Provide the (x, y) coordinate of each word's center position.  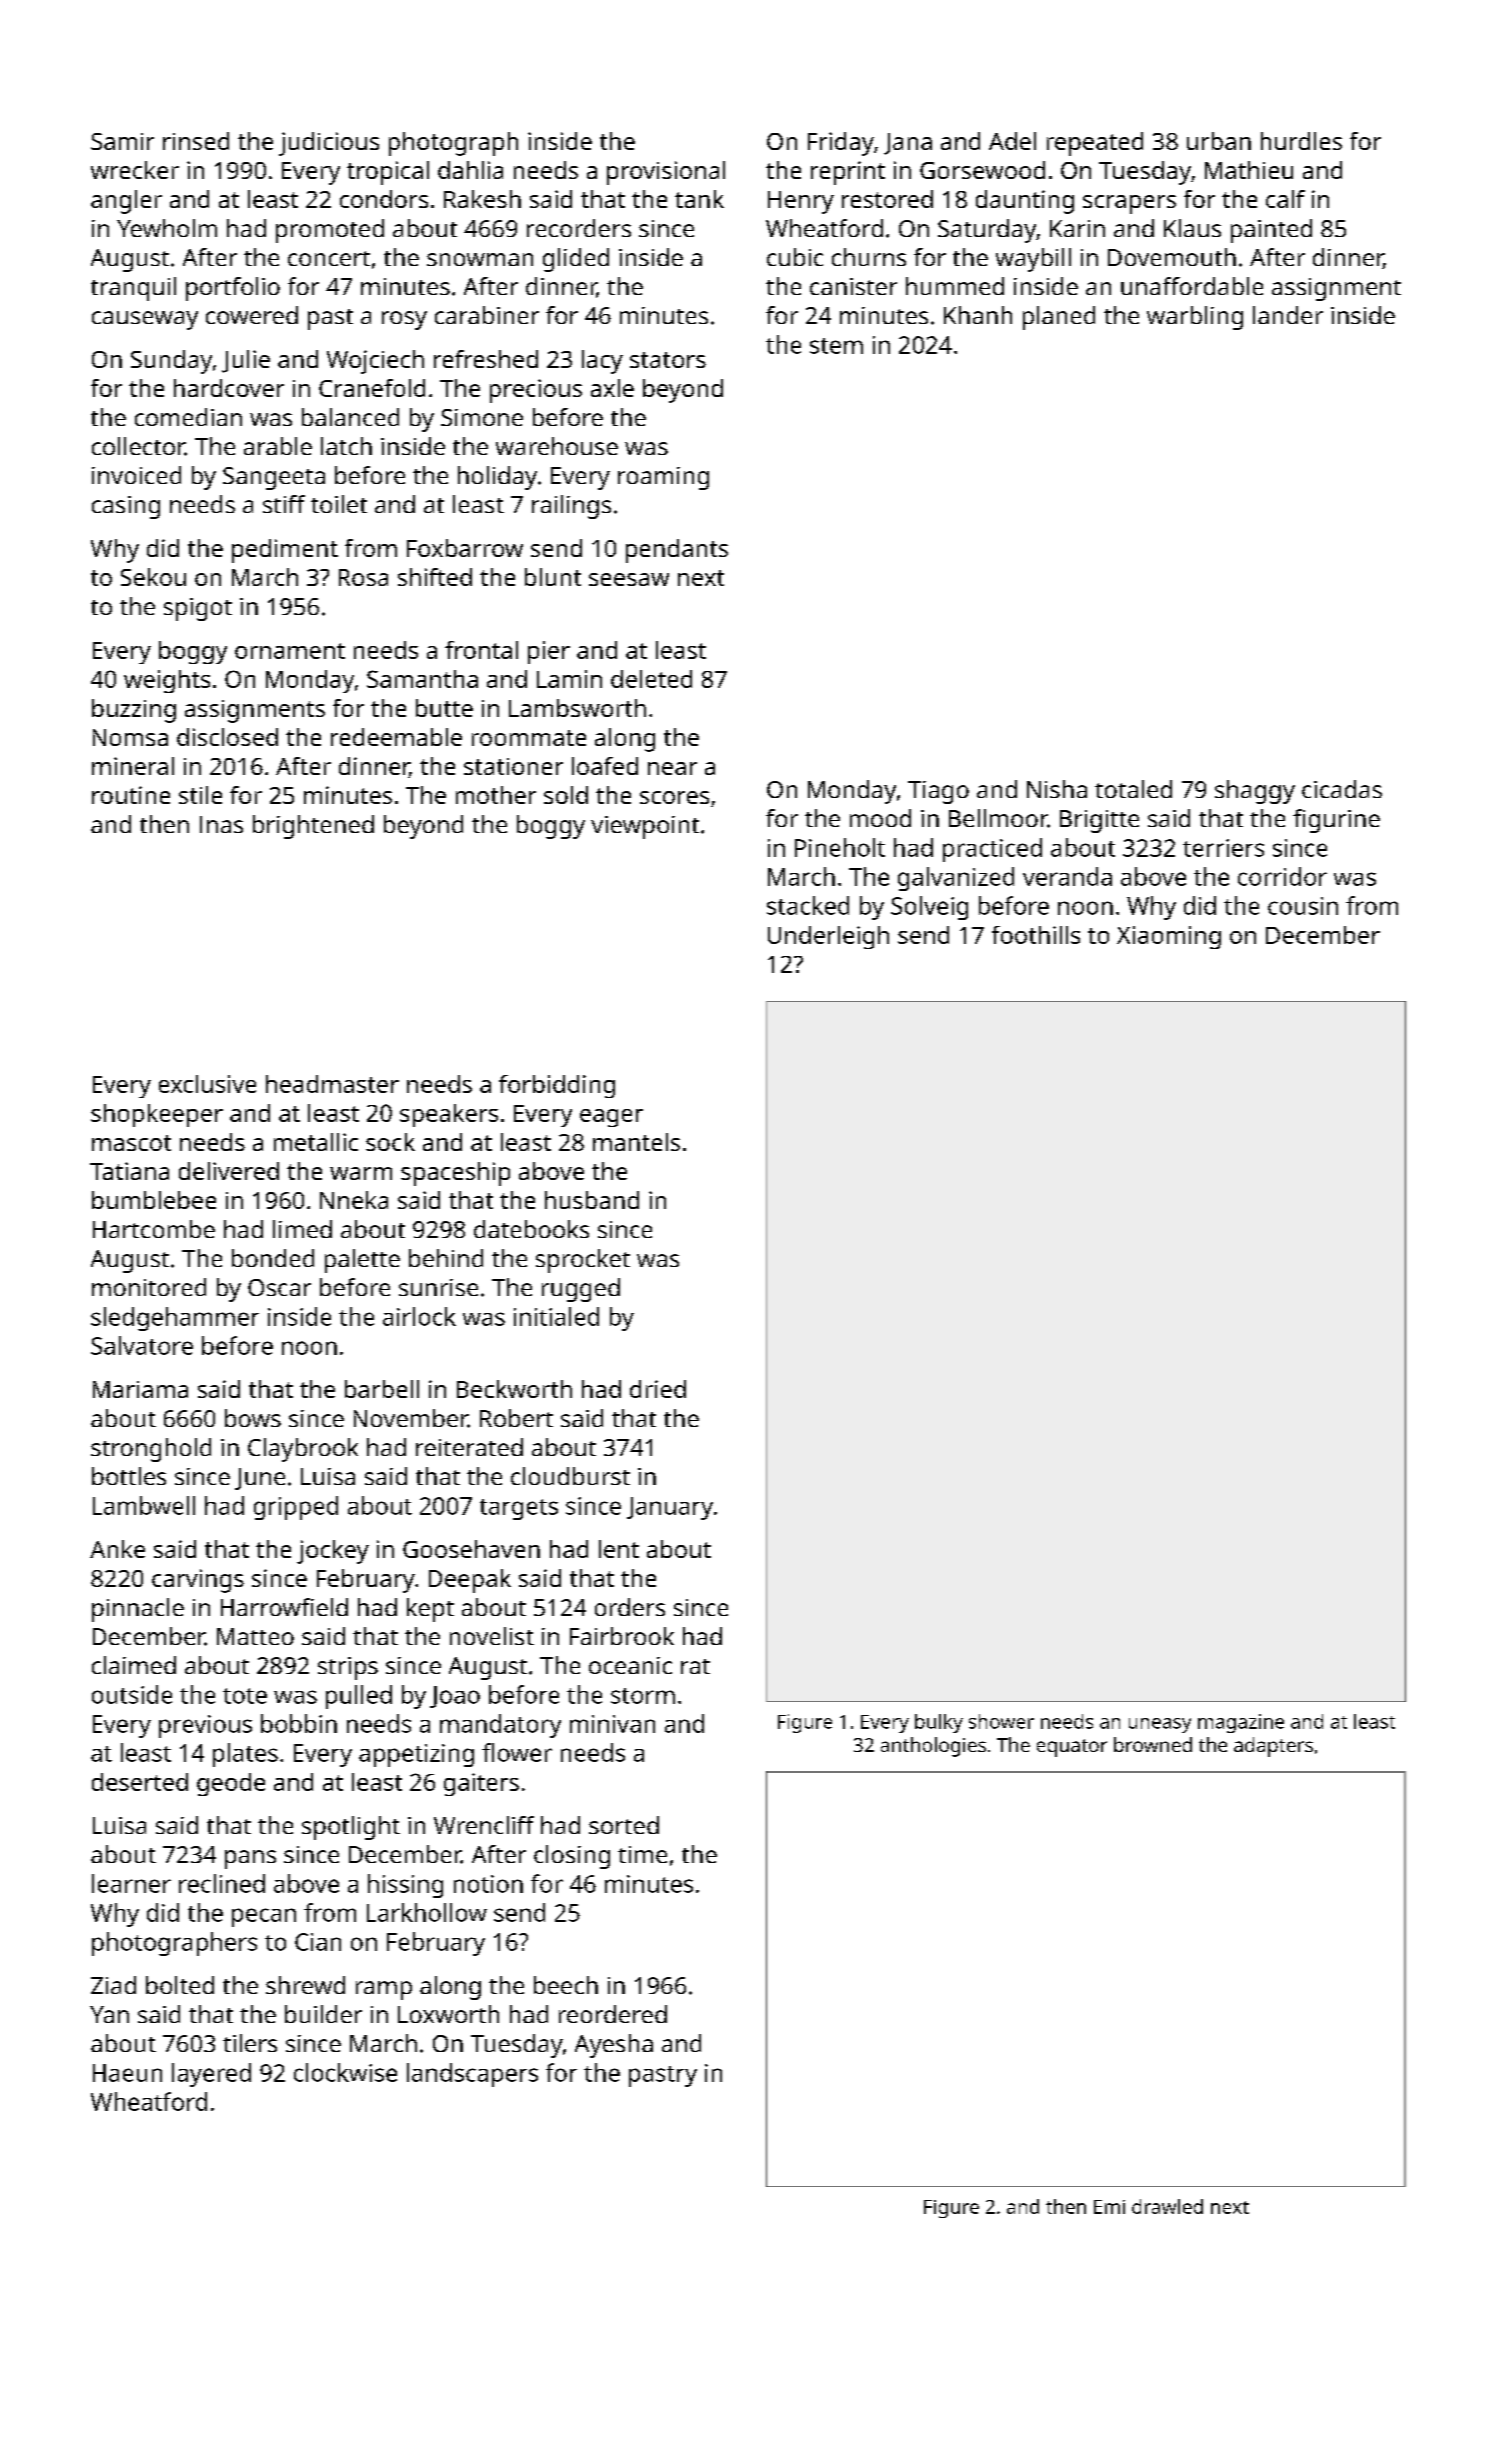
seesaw (629, 579)
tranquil (133, 289)
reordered (613, 2014)
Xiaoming (1169, 937)
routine (131, 795)
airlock (419, 1316)
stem (836, 346)
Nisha (1057, 789)
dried (658, 1389)
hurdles (1301, 141)
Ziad (113, 1985)
